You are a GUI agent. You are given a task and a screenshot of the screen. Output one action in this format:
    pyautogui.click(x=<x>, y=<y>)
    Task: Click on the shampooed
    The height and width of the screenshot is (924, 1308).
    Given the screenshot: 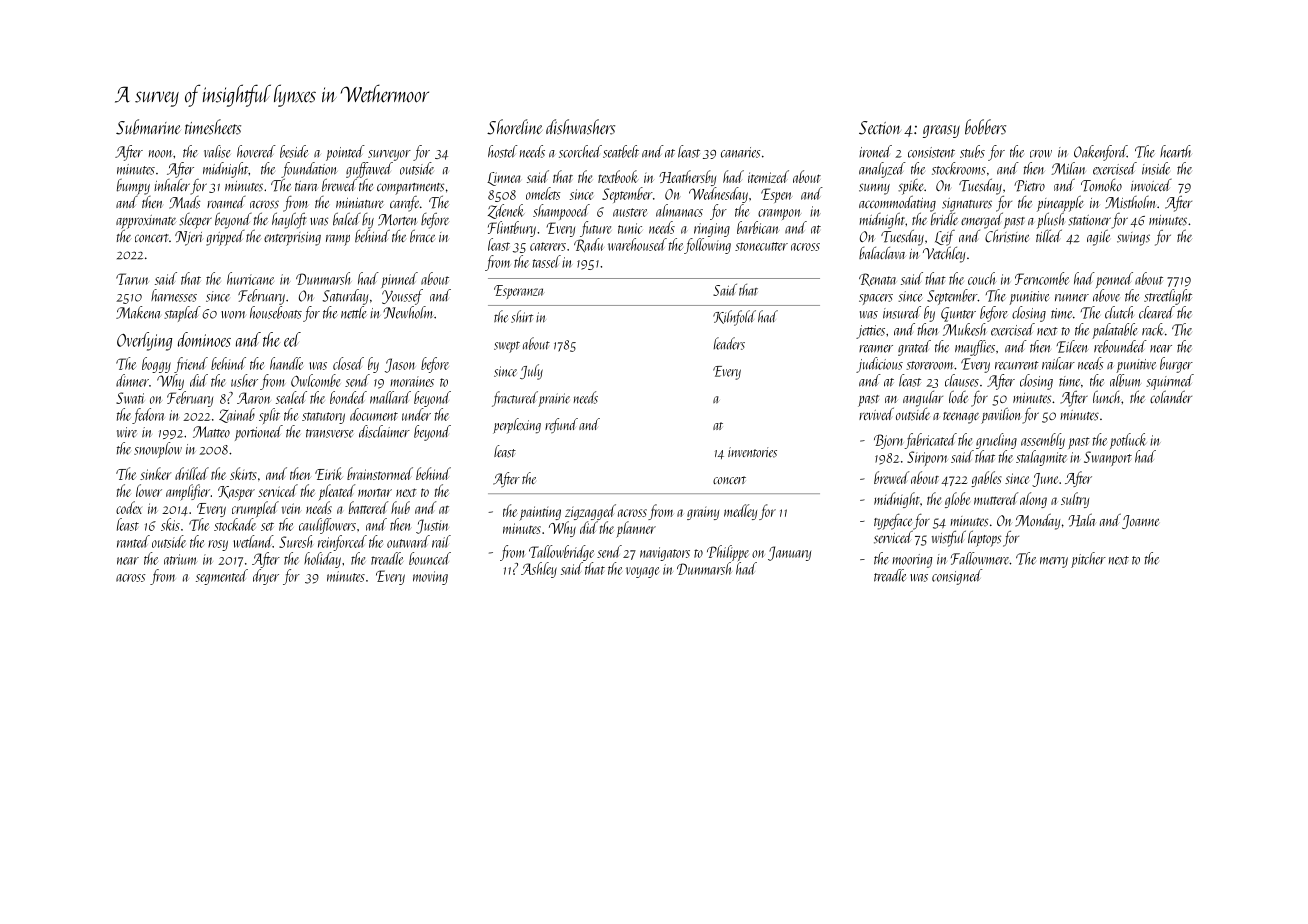 What is the action you would take?
    pyautogui.click(x=561, y=212)
